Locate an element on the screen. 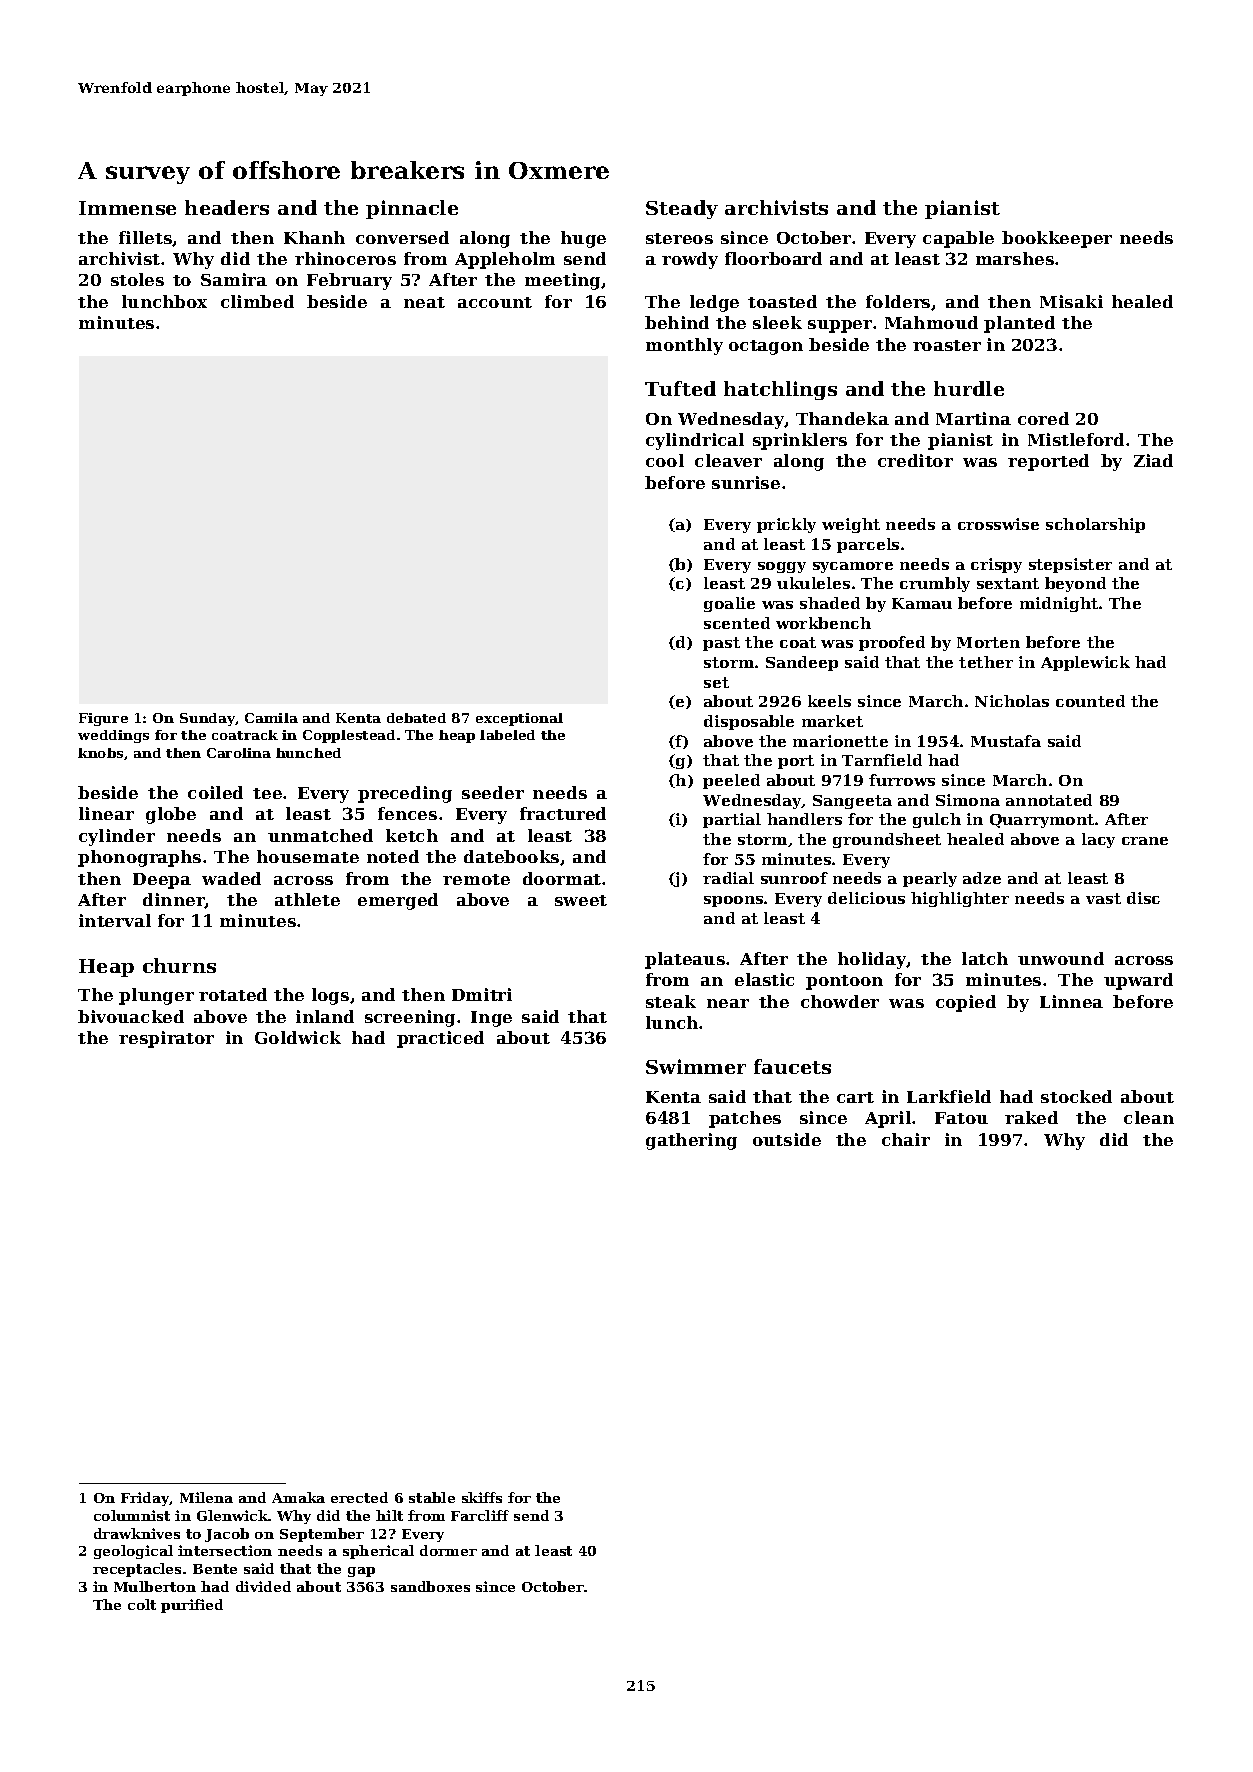 This screenshot has width=1253, height=1772. debated is located at coordinates (416, 718).
